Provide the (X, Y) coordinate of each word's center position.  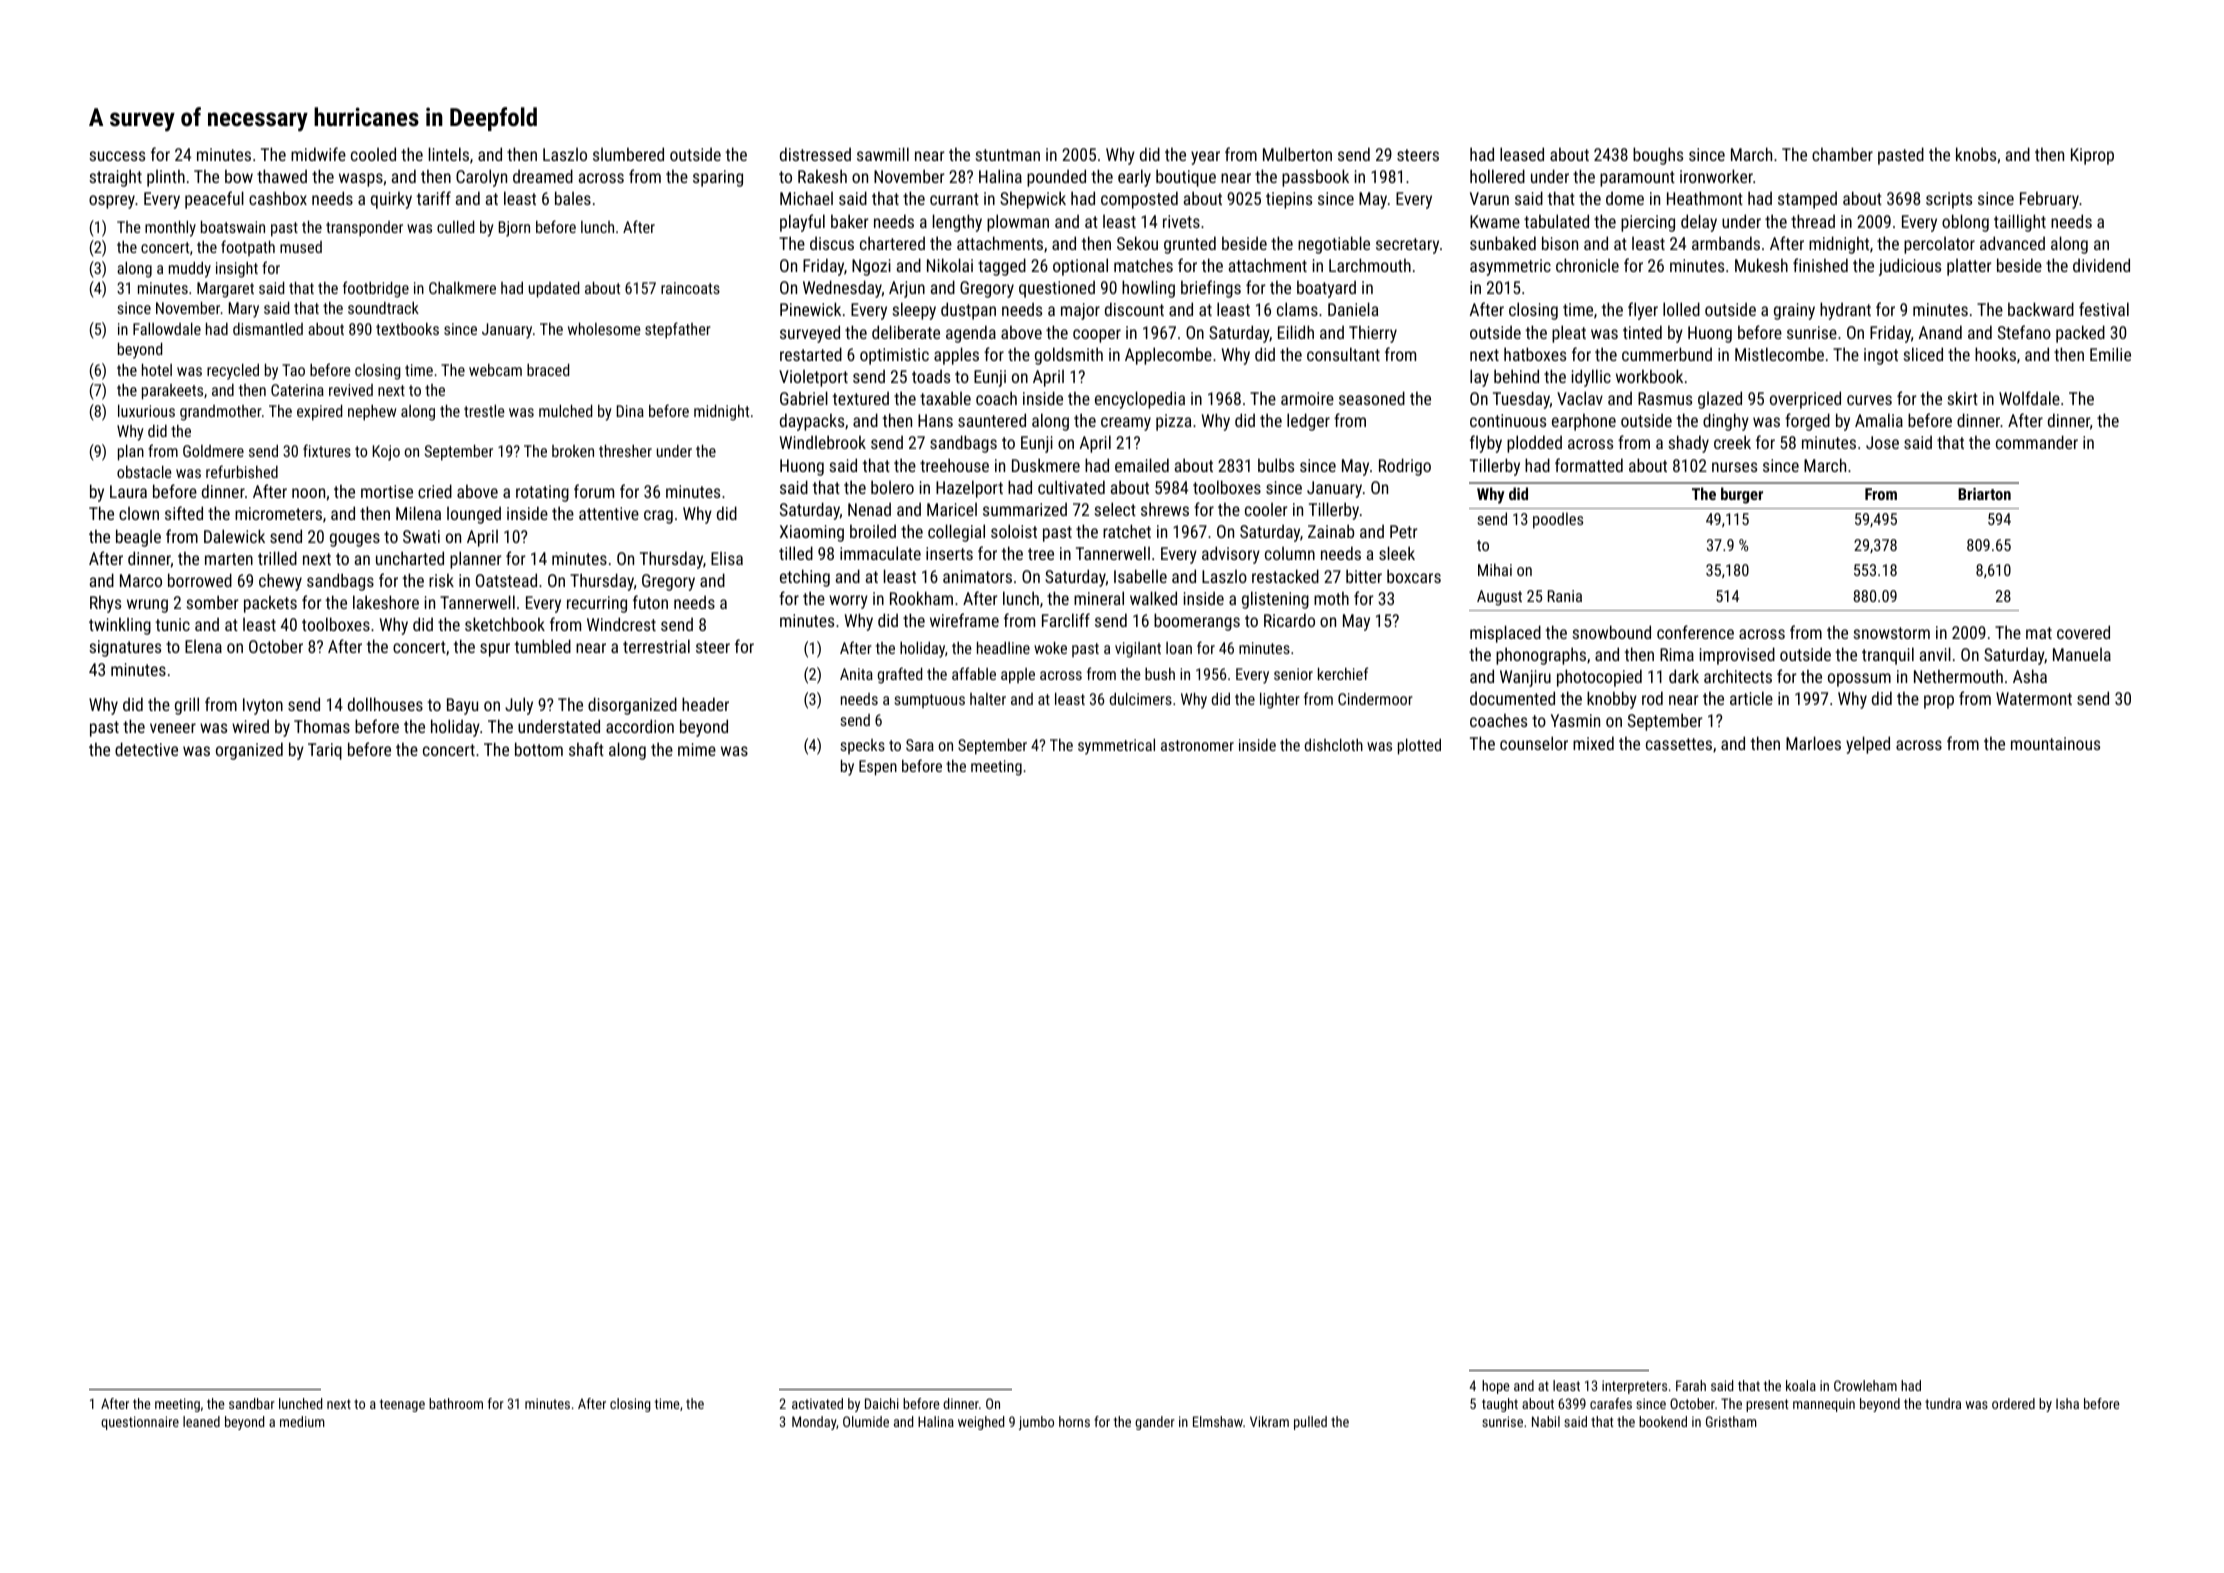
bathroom (456, 1403)
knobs (1976, 154)
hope (1495, 1387)
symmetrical (1116, 746)
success (117, 156)
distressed (815, 154)
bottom (539, 749)
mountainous (2055, 743)
